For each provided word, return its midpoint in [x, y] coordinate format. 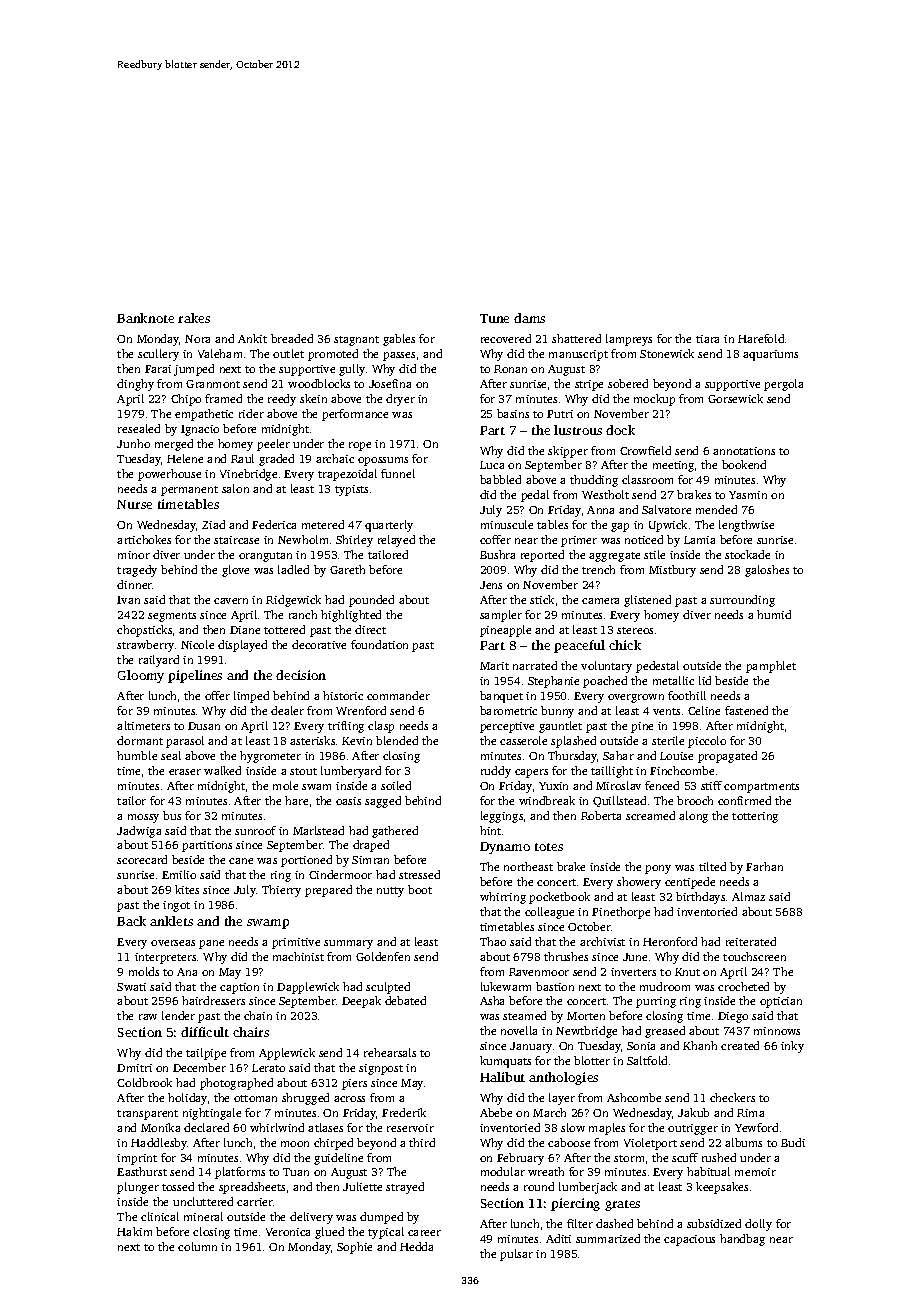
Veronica [288, 1232]
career [424, 1233]
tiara [707, 339]
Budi [793, 1142]
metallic [673, 680]
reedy [282, 400]
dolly [758, 1225]
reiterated [751, 941]
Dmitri [134, 1068]
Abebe [496, 1112]
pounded [371, 601]
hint [490, 830]
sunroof [255, 830]
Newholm [303, 539]
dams [529, 318]
